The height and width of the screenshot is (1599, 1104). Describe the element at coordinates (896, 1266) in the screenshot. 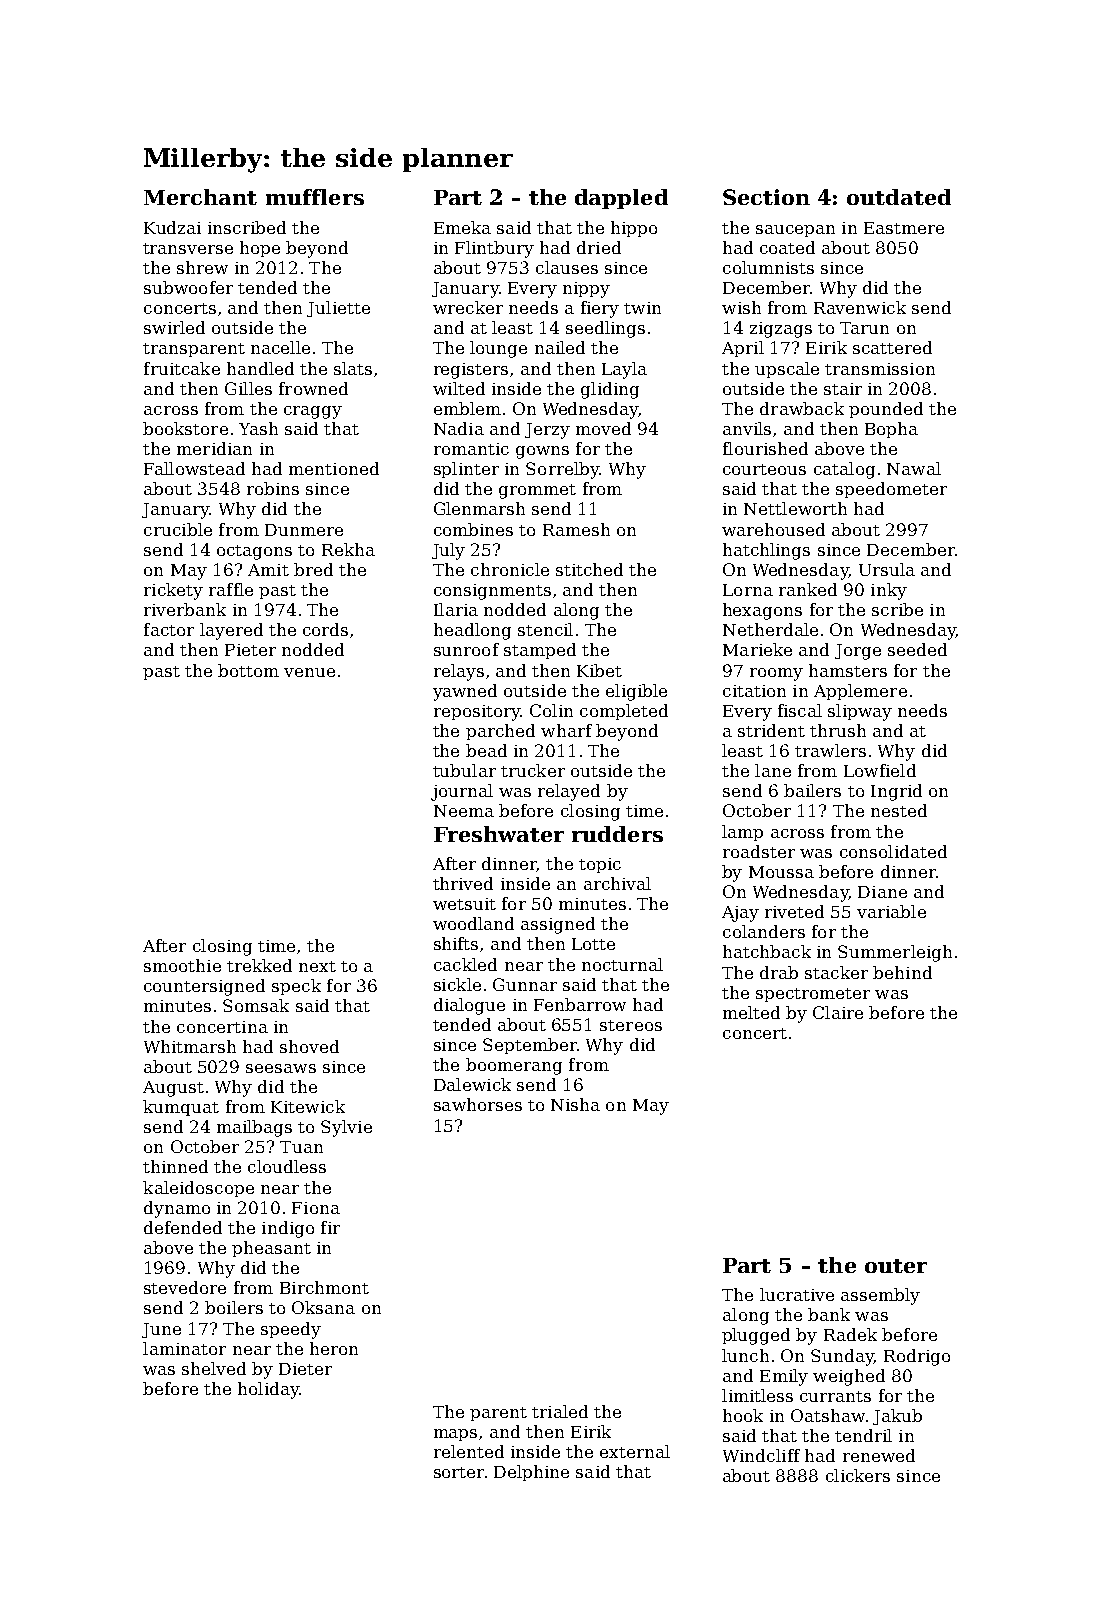

I see `outer` at that location.
